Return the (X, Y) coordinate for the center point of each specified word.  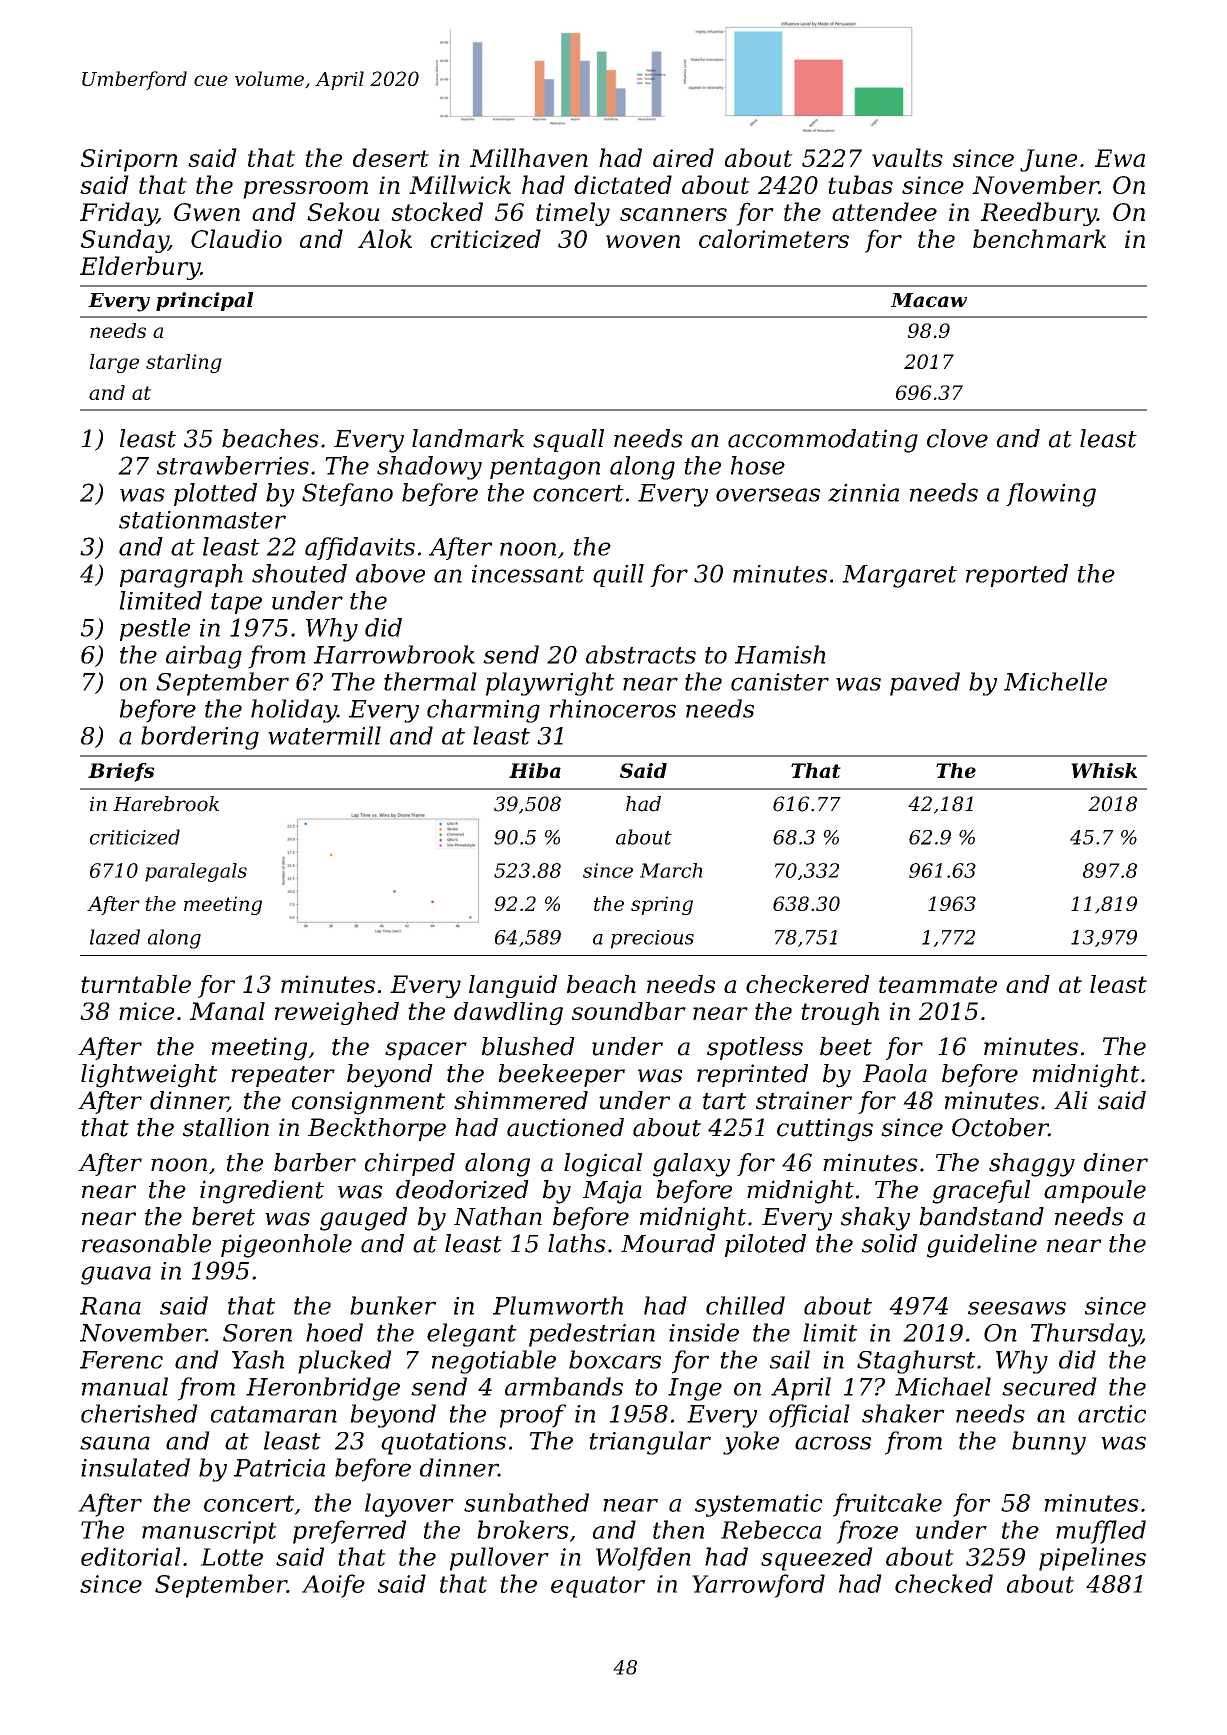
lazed (115, 937)
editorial (131, 1556)
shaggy (1032, 1165)
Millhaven (529, 157)
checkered (807, 984)
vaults (907, 157)
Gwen (207, 212)
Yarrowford (758, 1586)
